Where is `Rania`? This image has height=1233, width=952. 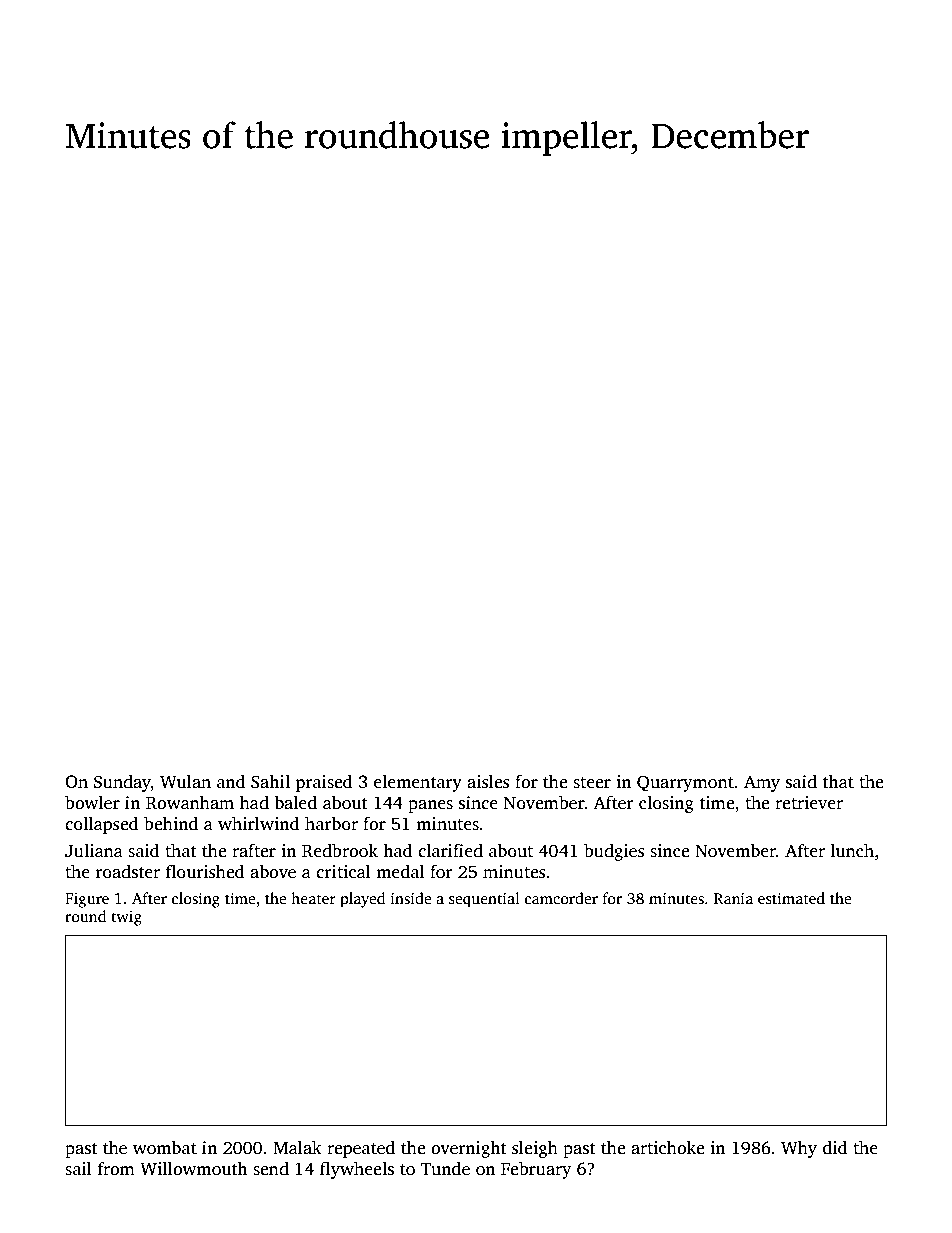
Rania is located at coordinates (733, 898).
